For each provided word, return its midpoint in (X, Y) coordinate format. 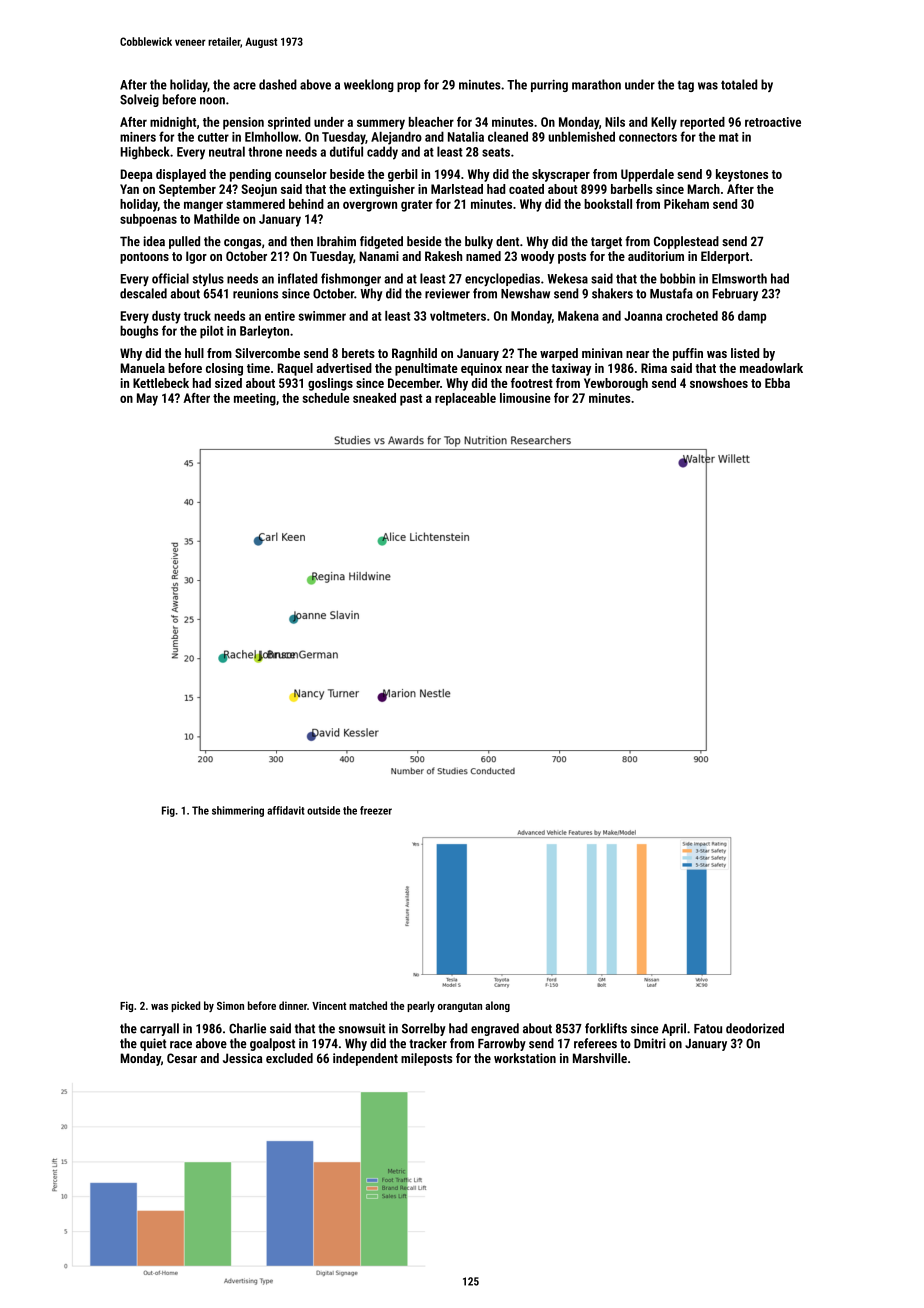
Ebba (777, 383)
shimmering (238, 811)
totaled (739, 84)
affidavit (286, 810)
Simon (230, 1005)
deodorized (755, 1028)
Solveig (139, 100)
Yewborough (616, 384)
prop (409, 87)
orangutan (460, 1007)
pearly (421, 1006)
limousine (525, 398)
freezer (376, 810)
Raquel (295, 369)
